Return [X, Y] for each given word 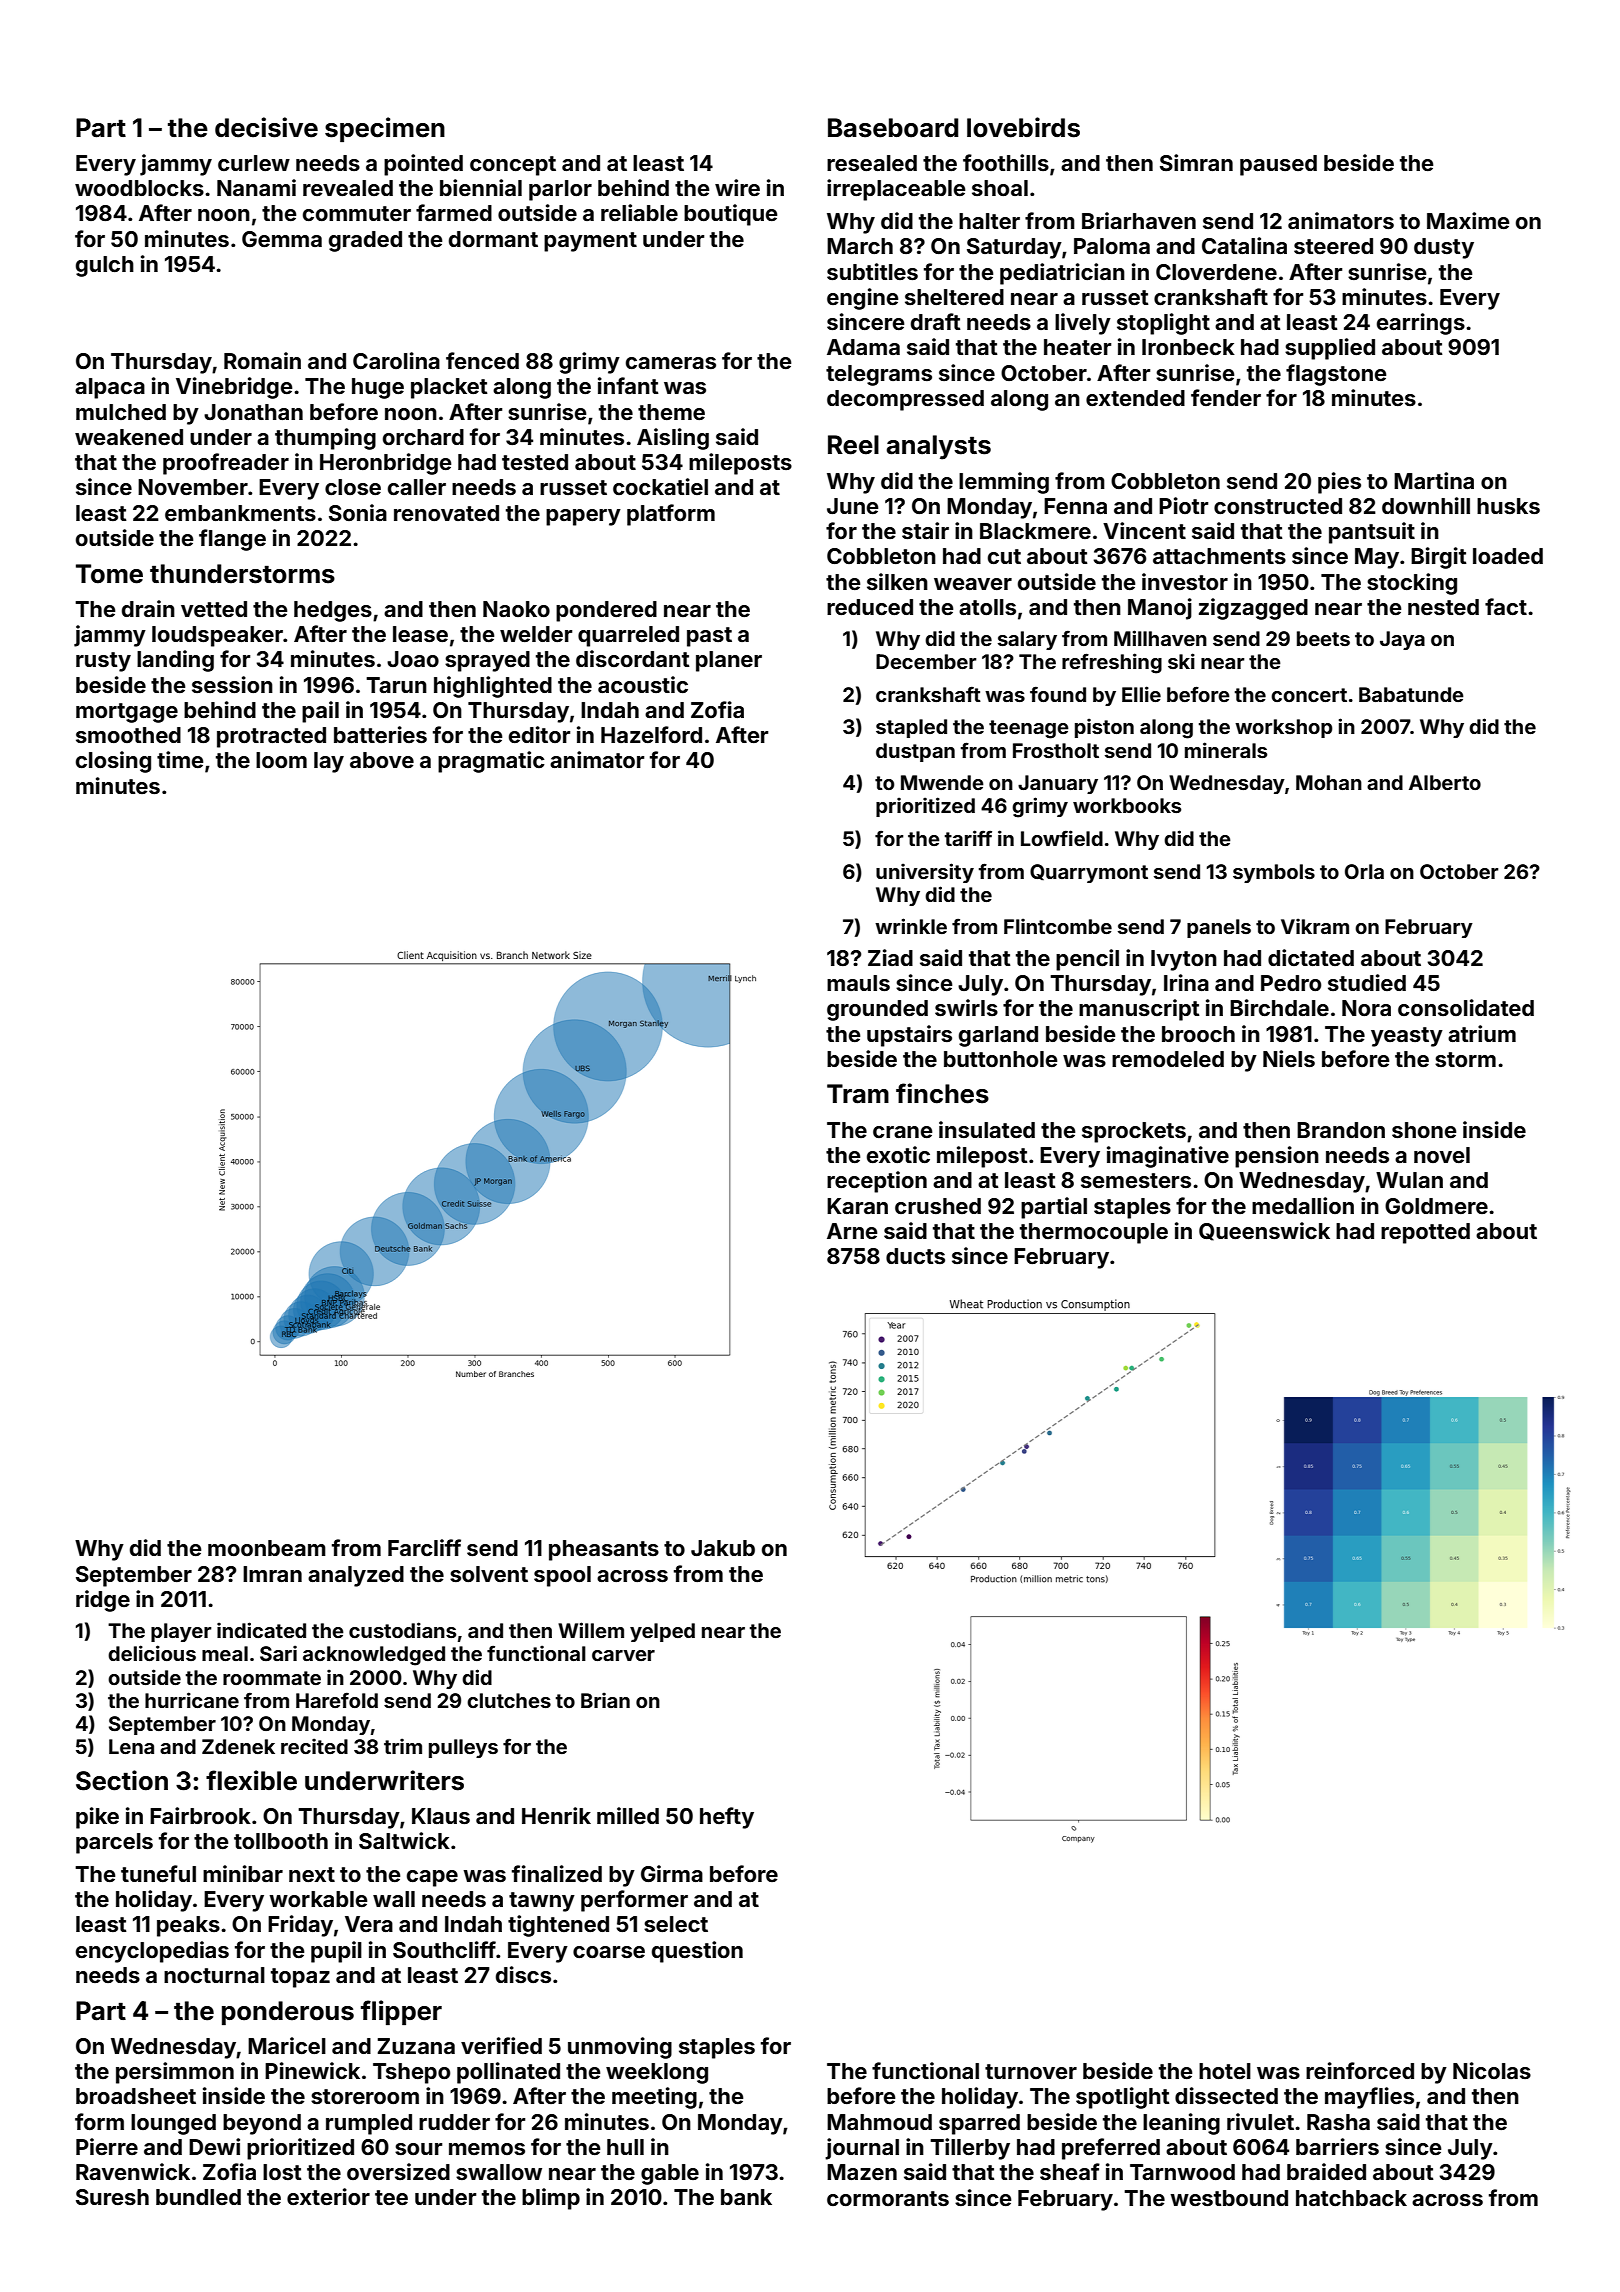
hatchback [1351, 2198]
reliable [639, 212]
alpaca [110, 388]
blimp [551, 2199]
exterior [328, 2196]
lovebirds [1023, 127]
